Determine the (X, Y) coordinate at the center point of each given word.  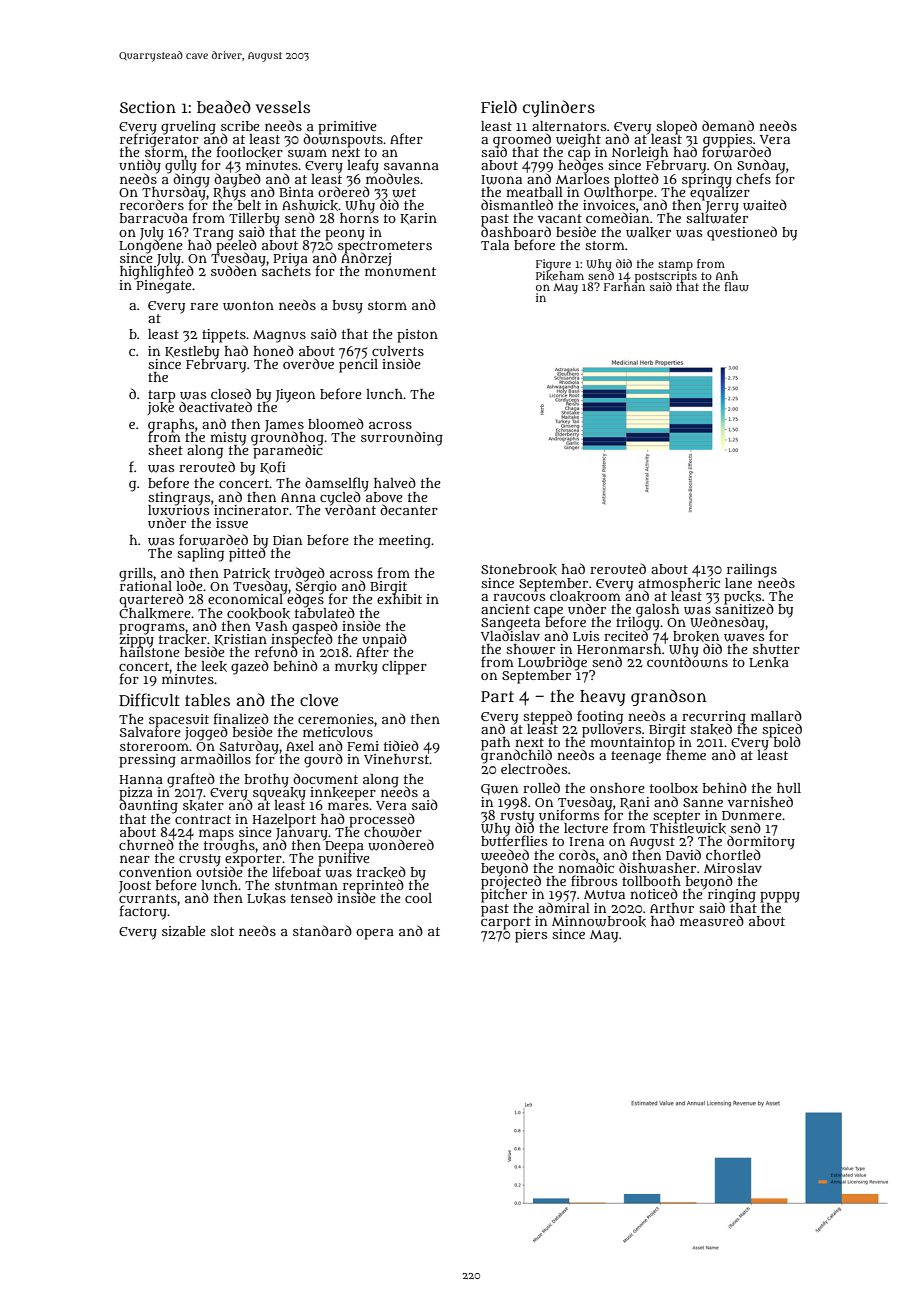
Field (499, 106)
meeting (405, 542)
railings (752, 571)
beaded (224, 106)
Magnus (279, 336)
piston (417, 336)
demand (728, 125)
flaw (736, 287)
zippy (136, 640)
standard (322, 930)
